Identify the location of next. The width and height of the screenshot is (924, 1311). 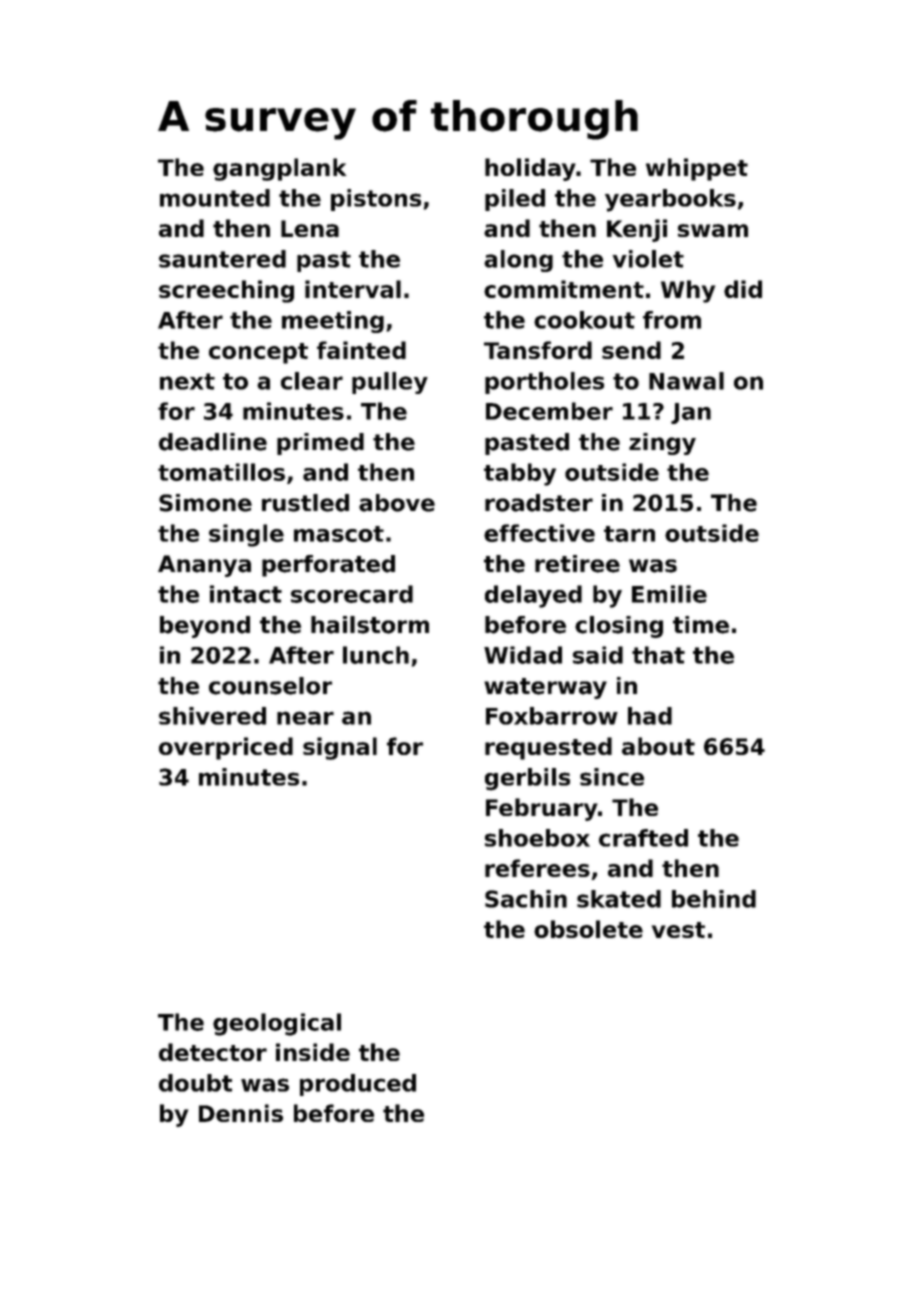
(187, 381).
